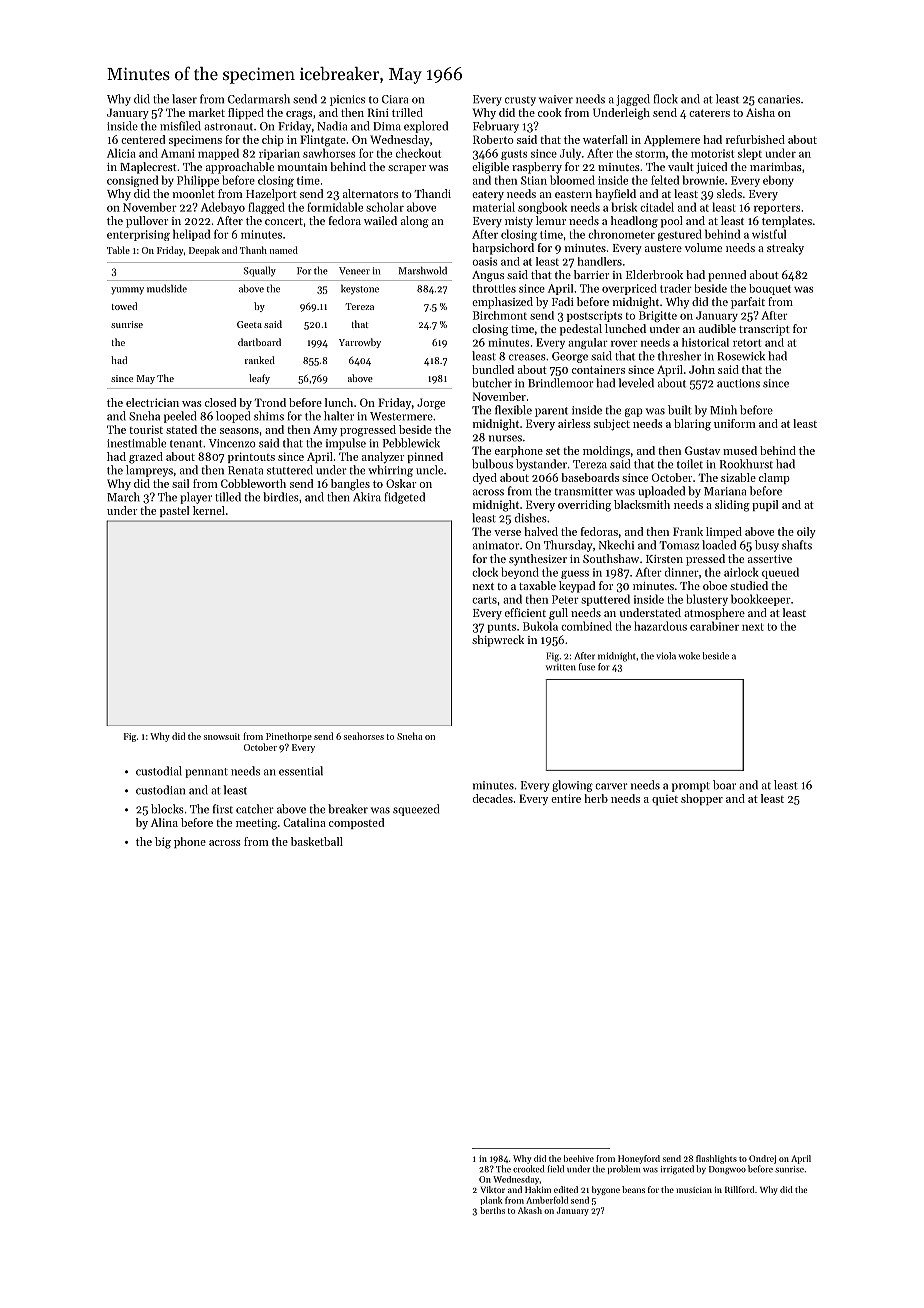 The width and height of the image is (924, 1308). What do you see at coordinates (492, 1210) in the image?
I see `berths` at bounding box center [492, 1210].
